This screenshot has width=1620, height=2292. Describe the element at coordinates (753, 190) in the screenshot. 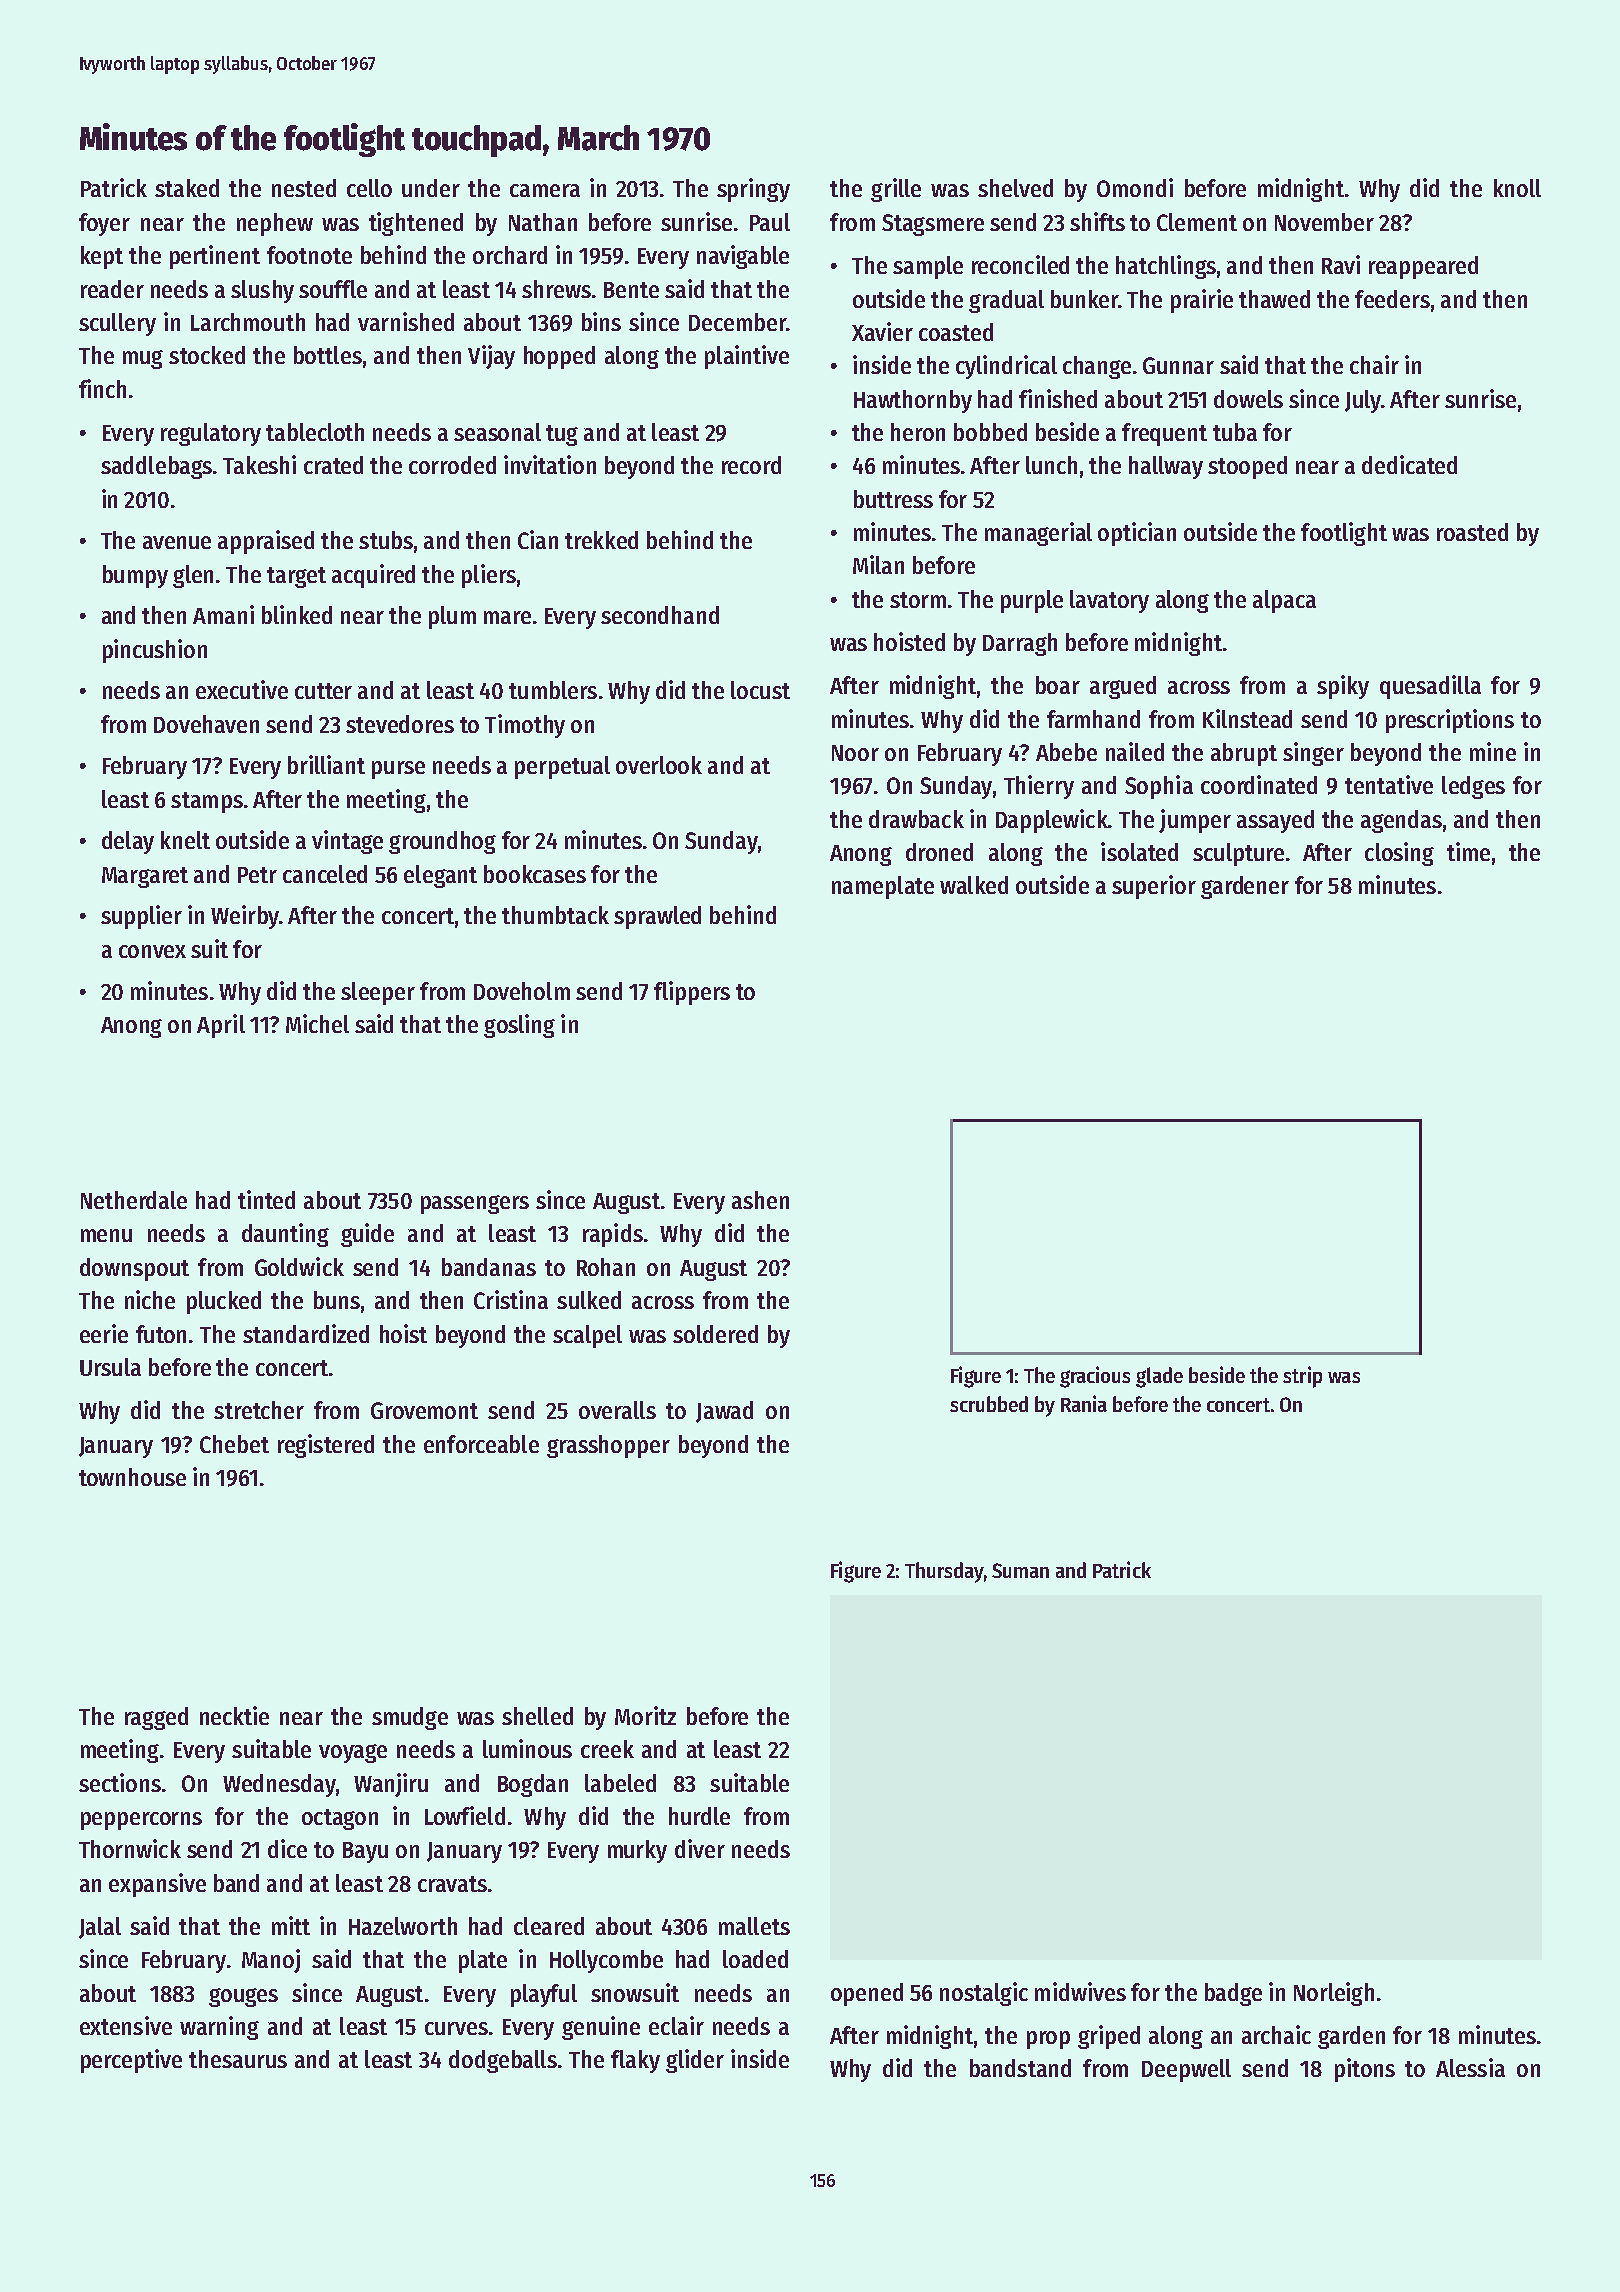

I see `springy` at that location.
